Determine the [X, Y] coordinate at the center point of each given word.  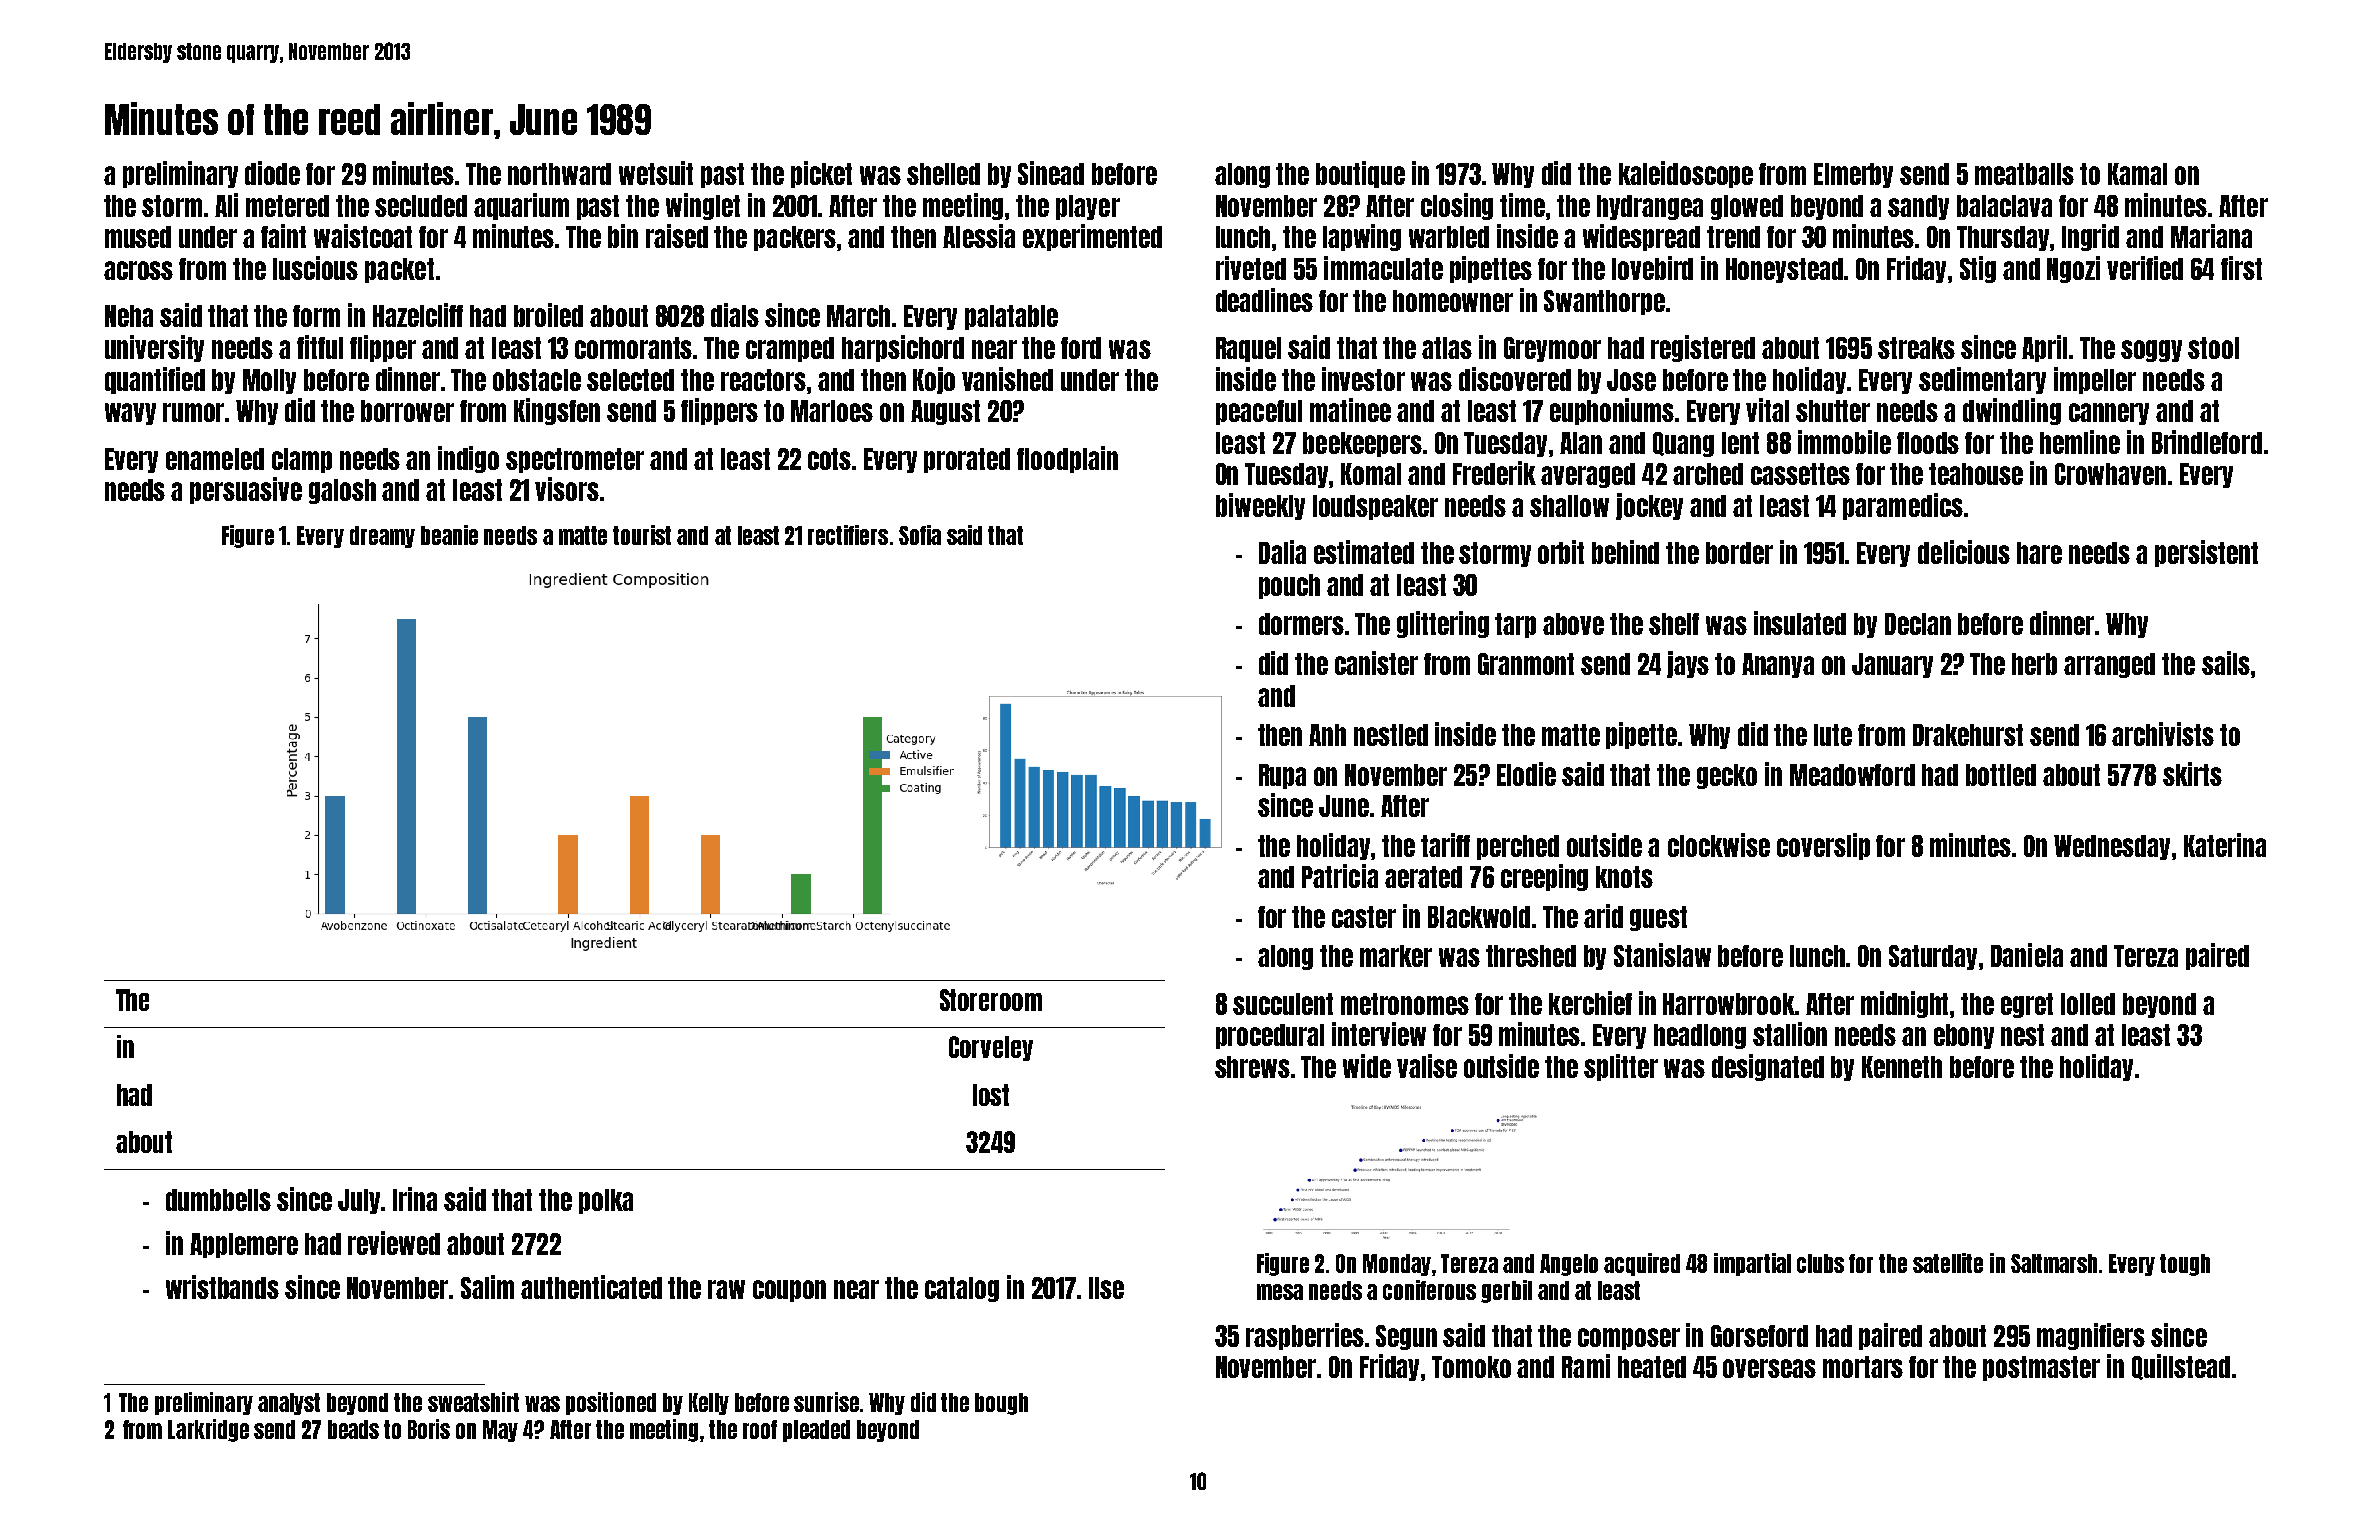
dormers [1301, 624]
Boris [429, 1429]
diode [272, 173]
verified [2145, 268]
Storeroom [991, 1000]
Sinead [1051, 173]
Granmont [1526, 664]
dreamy [382, 537]
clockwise [1719, 845]
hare [2039, 553]
